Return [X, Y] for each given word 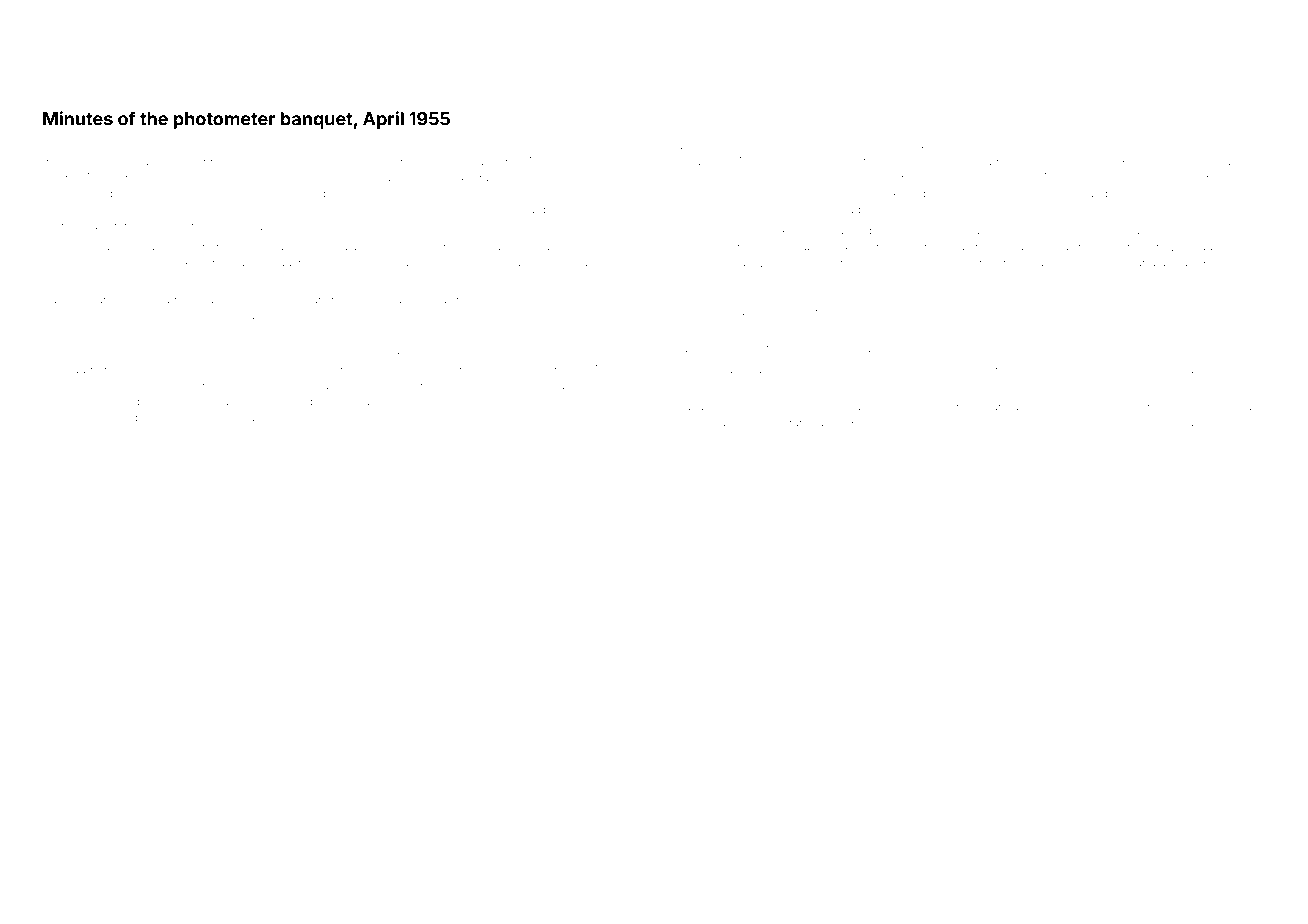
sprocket [774, 231]
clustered [113, 417]
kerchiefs [125, 225]
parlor [1211, 332]
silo [76, 145]
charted [727, 145]
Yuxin [522, 316]
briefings [1239, 146]
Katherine [67, 353]
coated [1169, 193]
